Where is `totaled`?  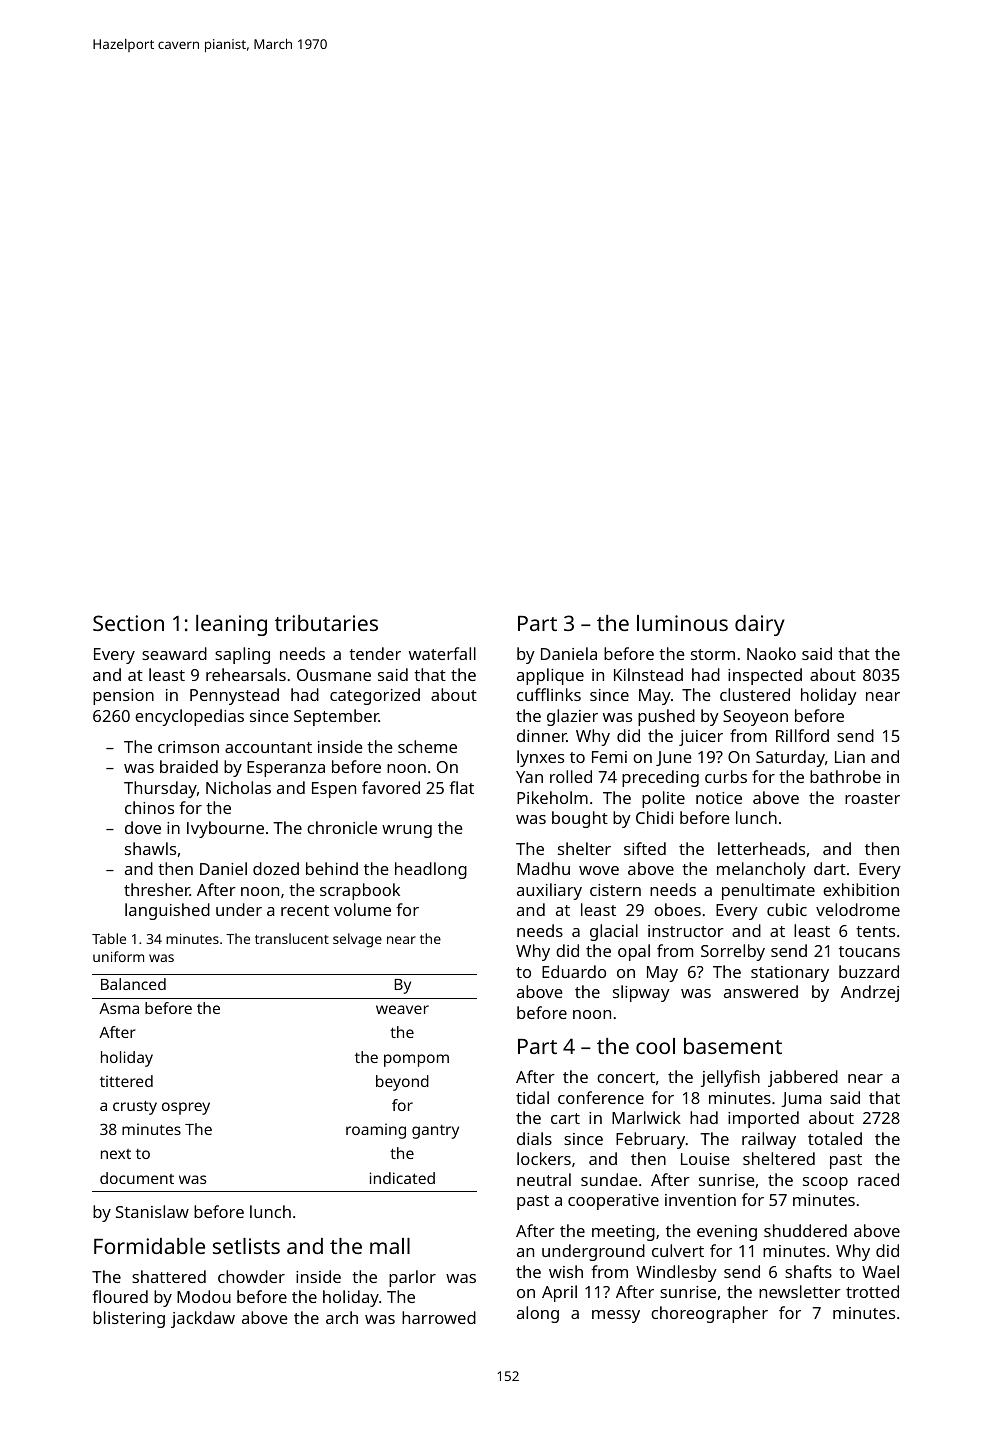
totaled is located at coordinates (835, 1138).
